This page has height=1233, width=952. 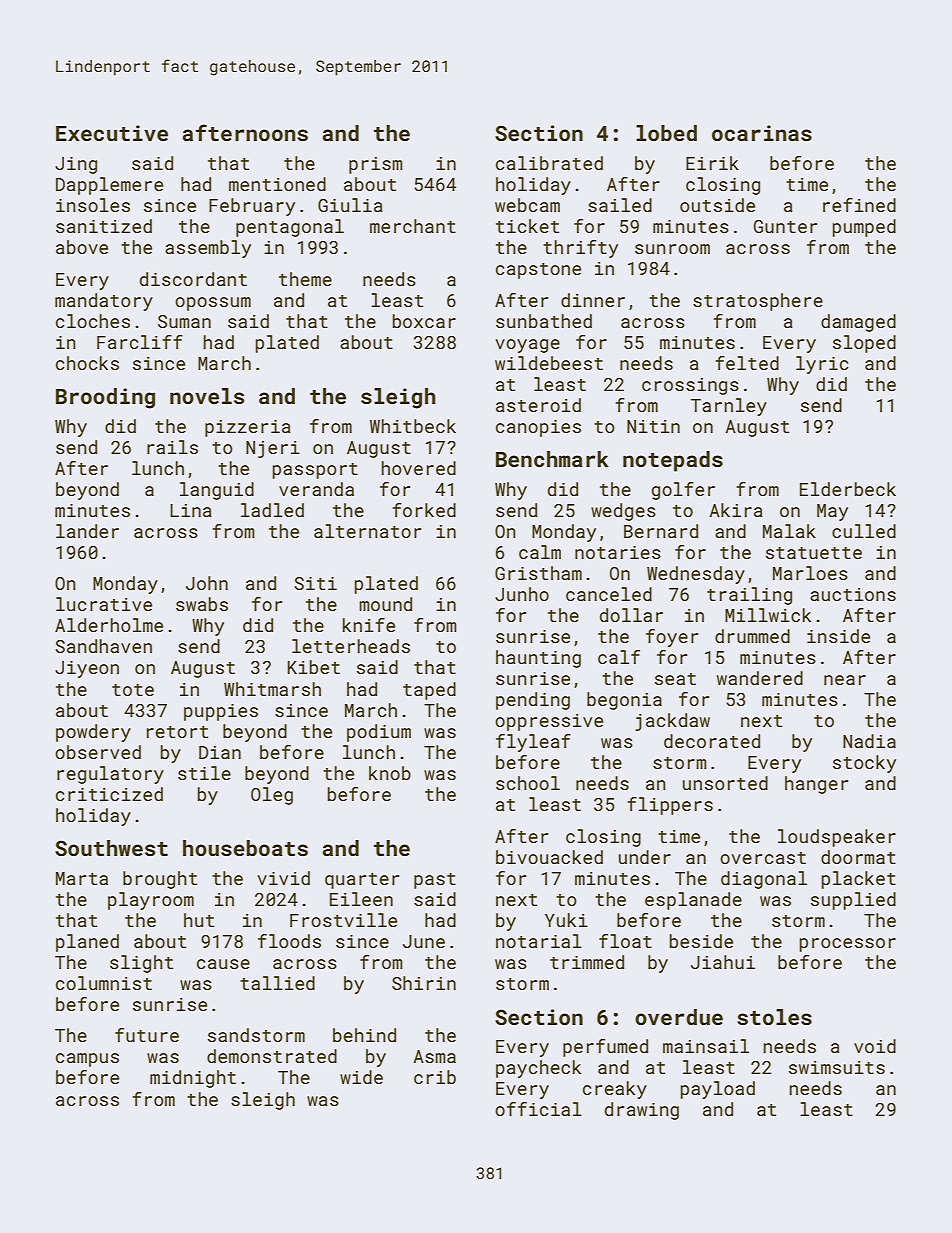 What do you see at coordinates (762, 133) in the page?
I see `ocarinas` at bounding box center [762, 133].
